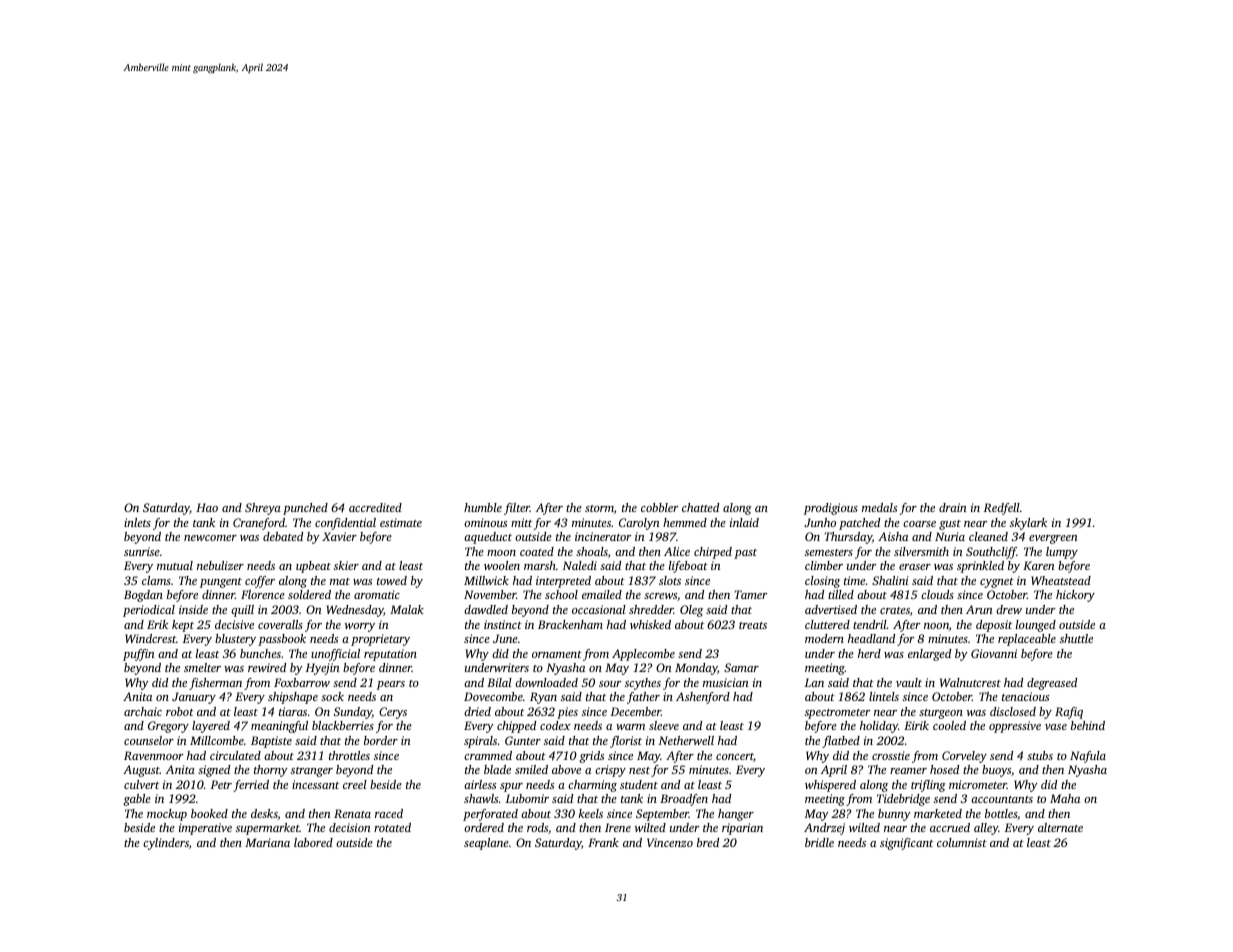 Image resolution: width=1233 pixels, height=952 pixels. I want to click on cylinders, so click(166, 844).
